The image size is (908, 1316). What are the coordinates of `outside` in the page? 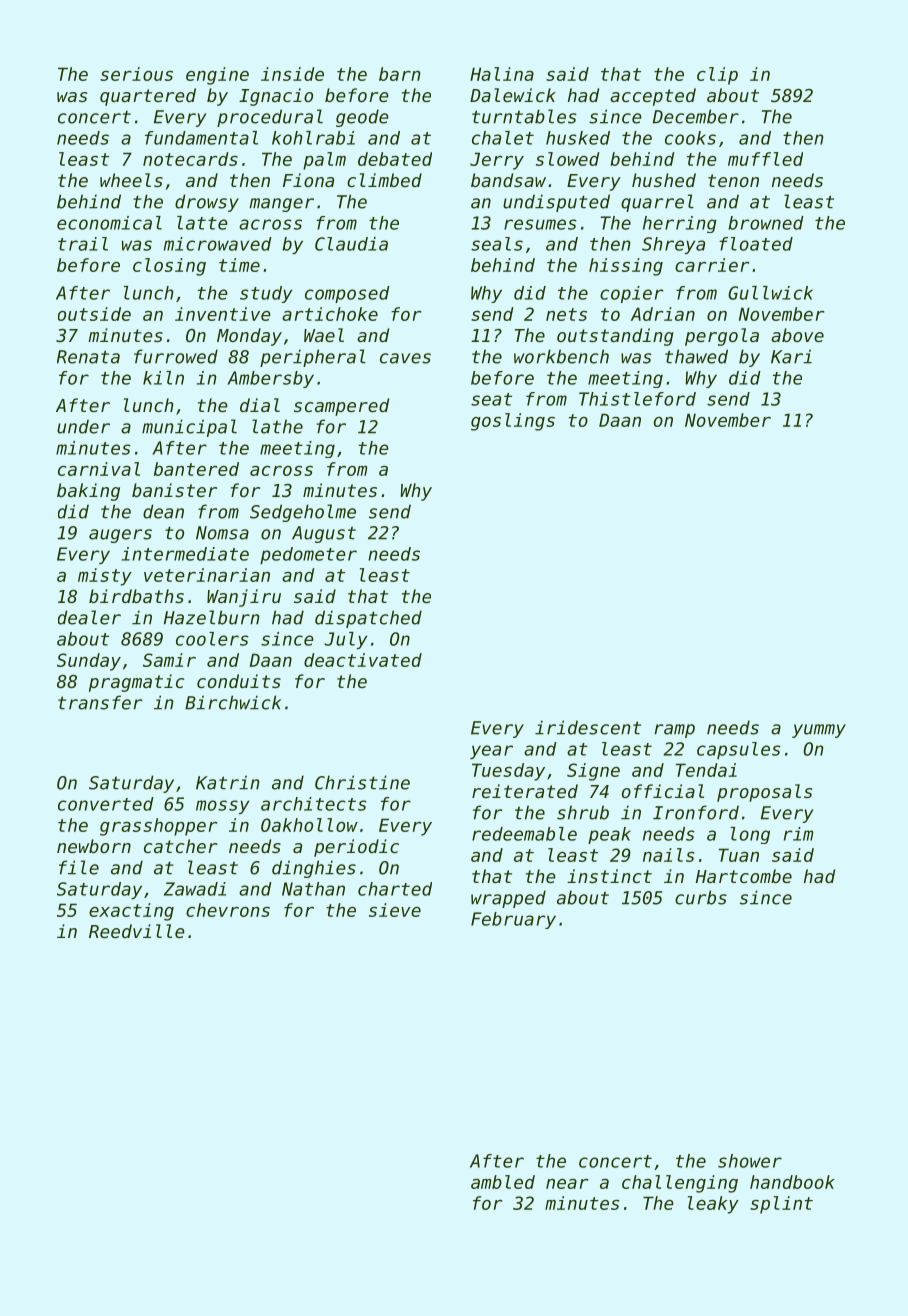 It's located at (94, 314).
